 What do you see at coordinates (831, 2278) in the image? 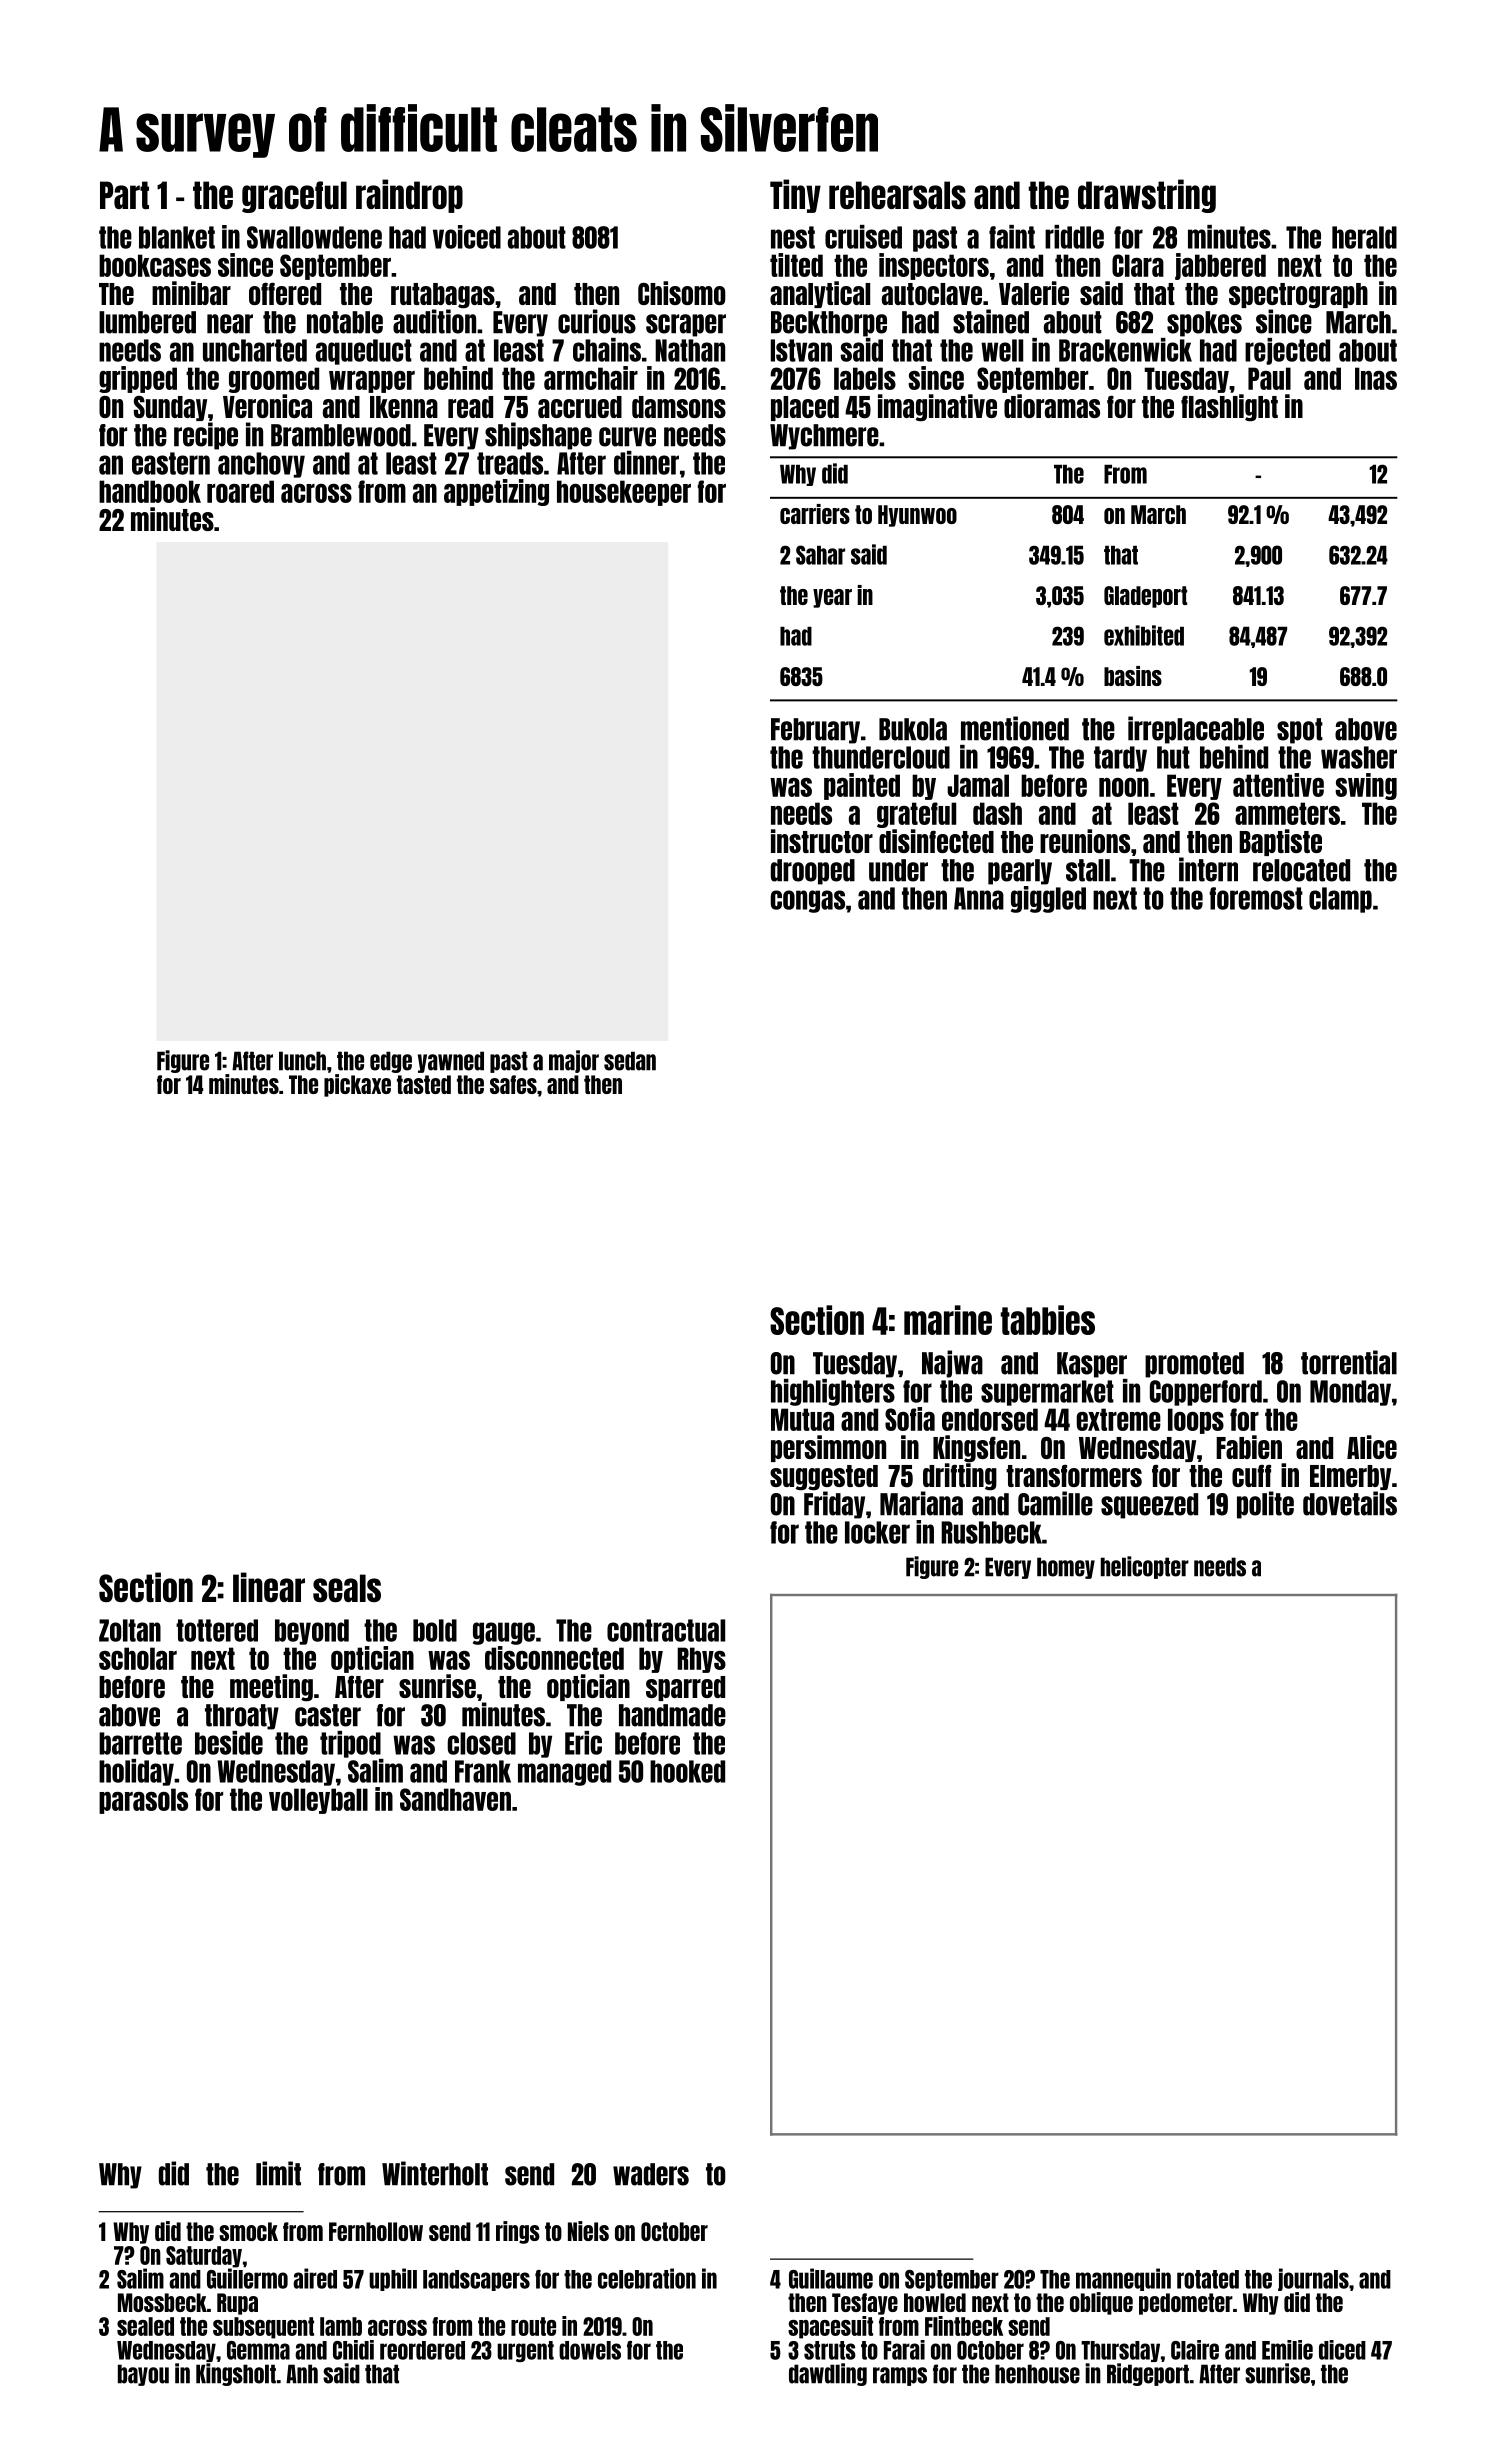
I see `Guillaume` at bounding box center [831, 2278].
